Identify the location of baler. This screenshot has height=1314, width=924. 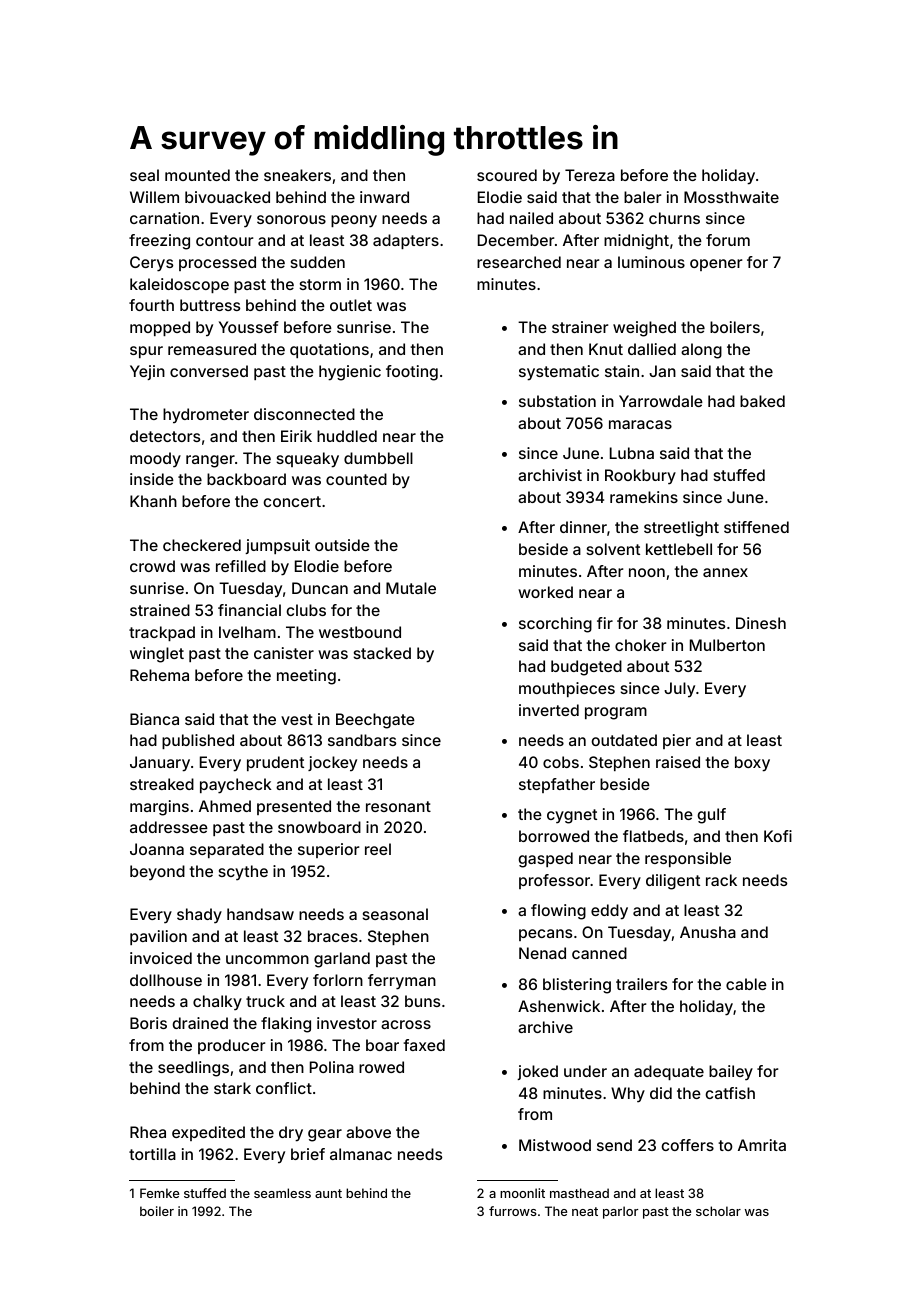
(642, 197).
